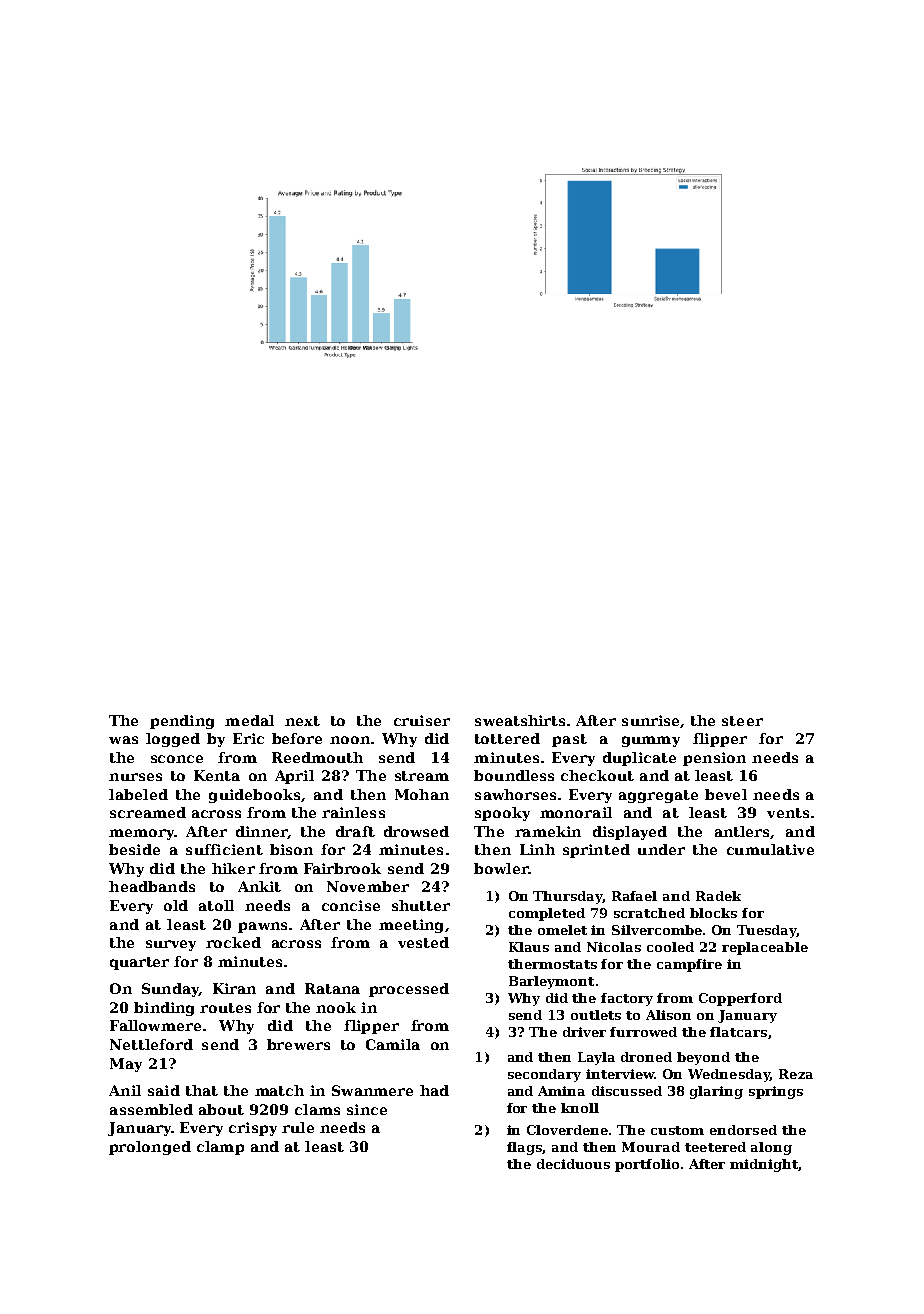 The image size is (924, 1314). Describe the element at coordinates (422, 720) in the screenshot. I see `cruiser` at that location.
